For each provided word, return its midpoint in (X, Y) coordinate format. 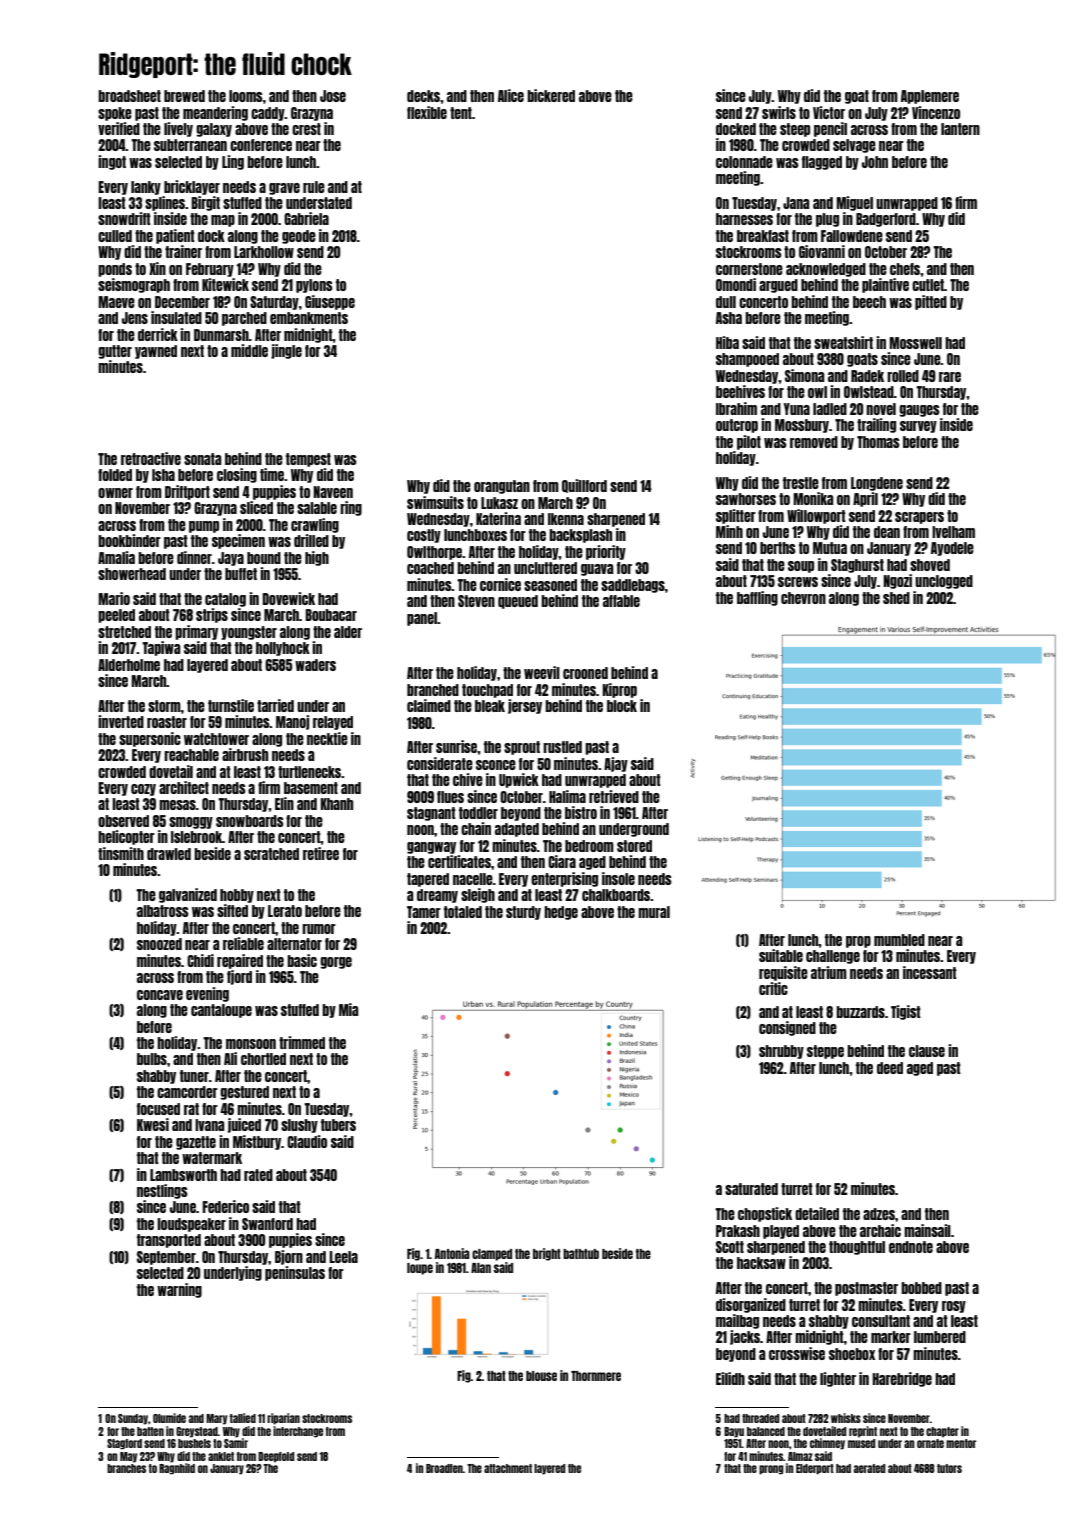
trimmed (302, 1042)
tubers (338, 1125)
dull (726, 302)
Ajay (616, 764)
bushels (194, 1443)
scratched (271, 854)
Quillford (584, 486)
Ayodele (952, 549)
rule (314, 187)
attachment (508, 1468)
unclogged (944, 582)
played (781, 1232)
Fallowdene (852, 236)
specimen (238, 541)
